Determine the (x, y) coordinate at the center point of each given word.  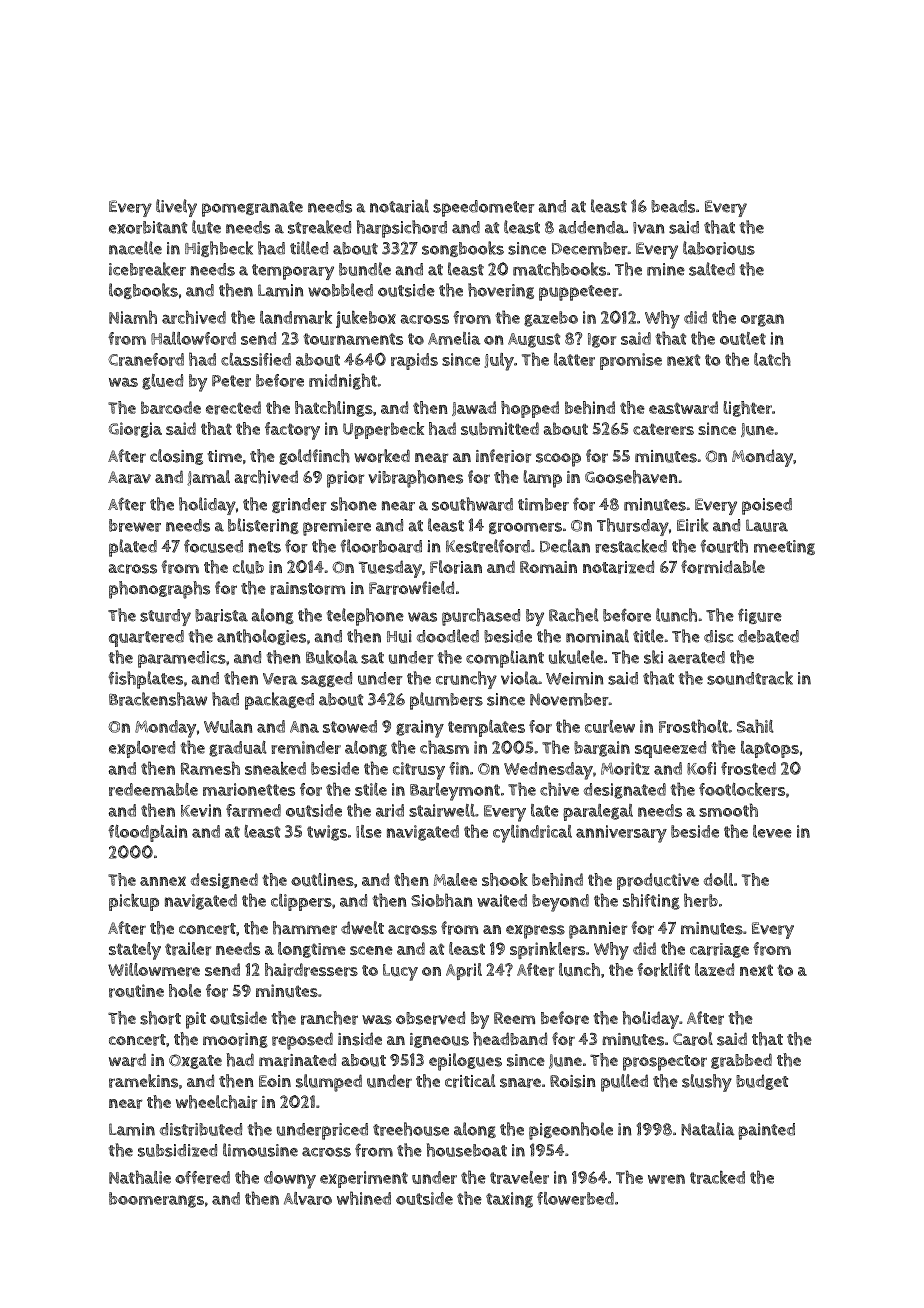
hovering (501, 291)
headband (510, 1039)
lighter (747, 409)
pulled (624, 1083)
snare (520, 1083)
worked (382, 456)
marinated (297, 1060)
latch (772, 359)
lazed (714, 969)
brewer (135, 525)
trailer (188, 949)
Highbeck (219, 249)
